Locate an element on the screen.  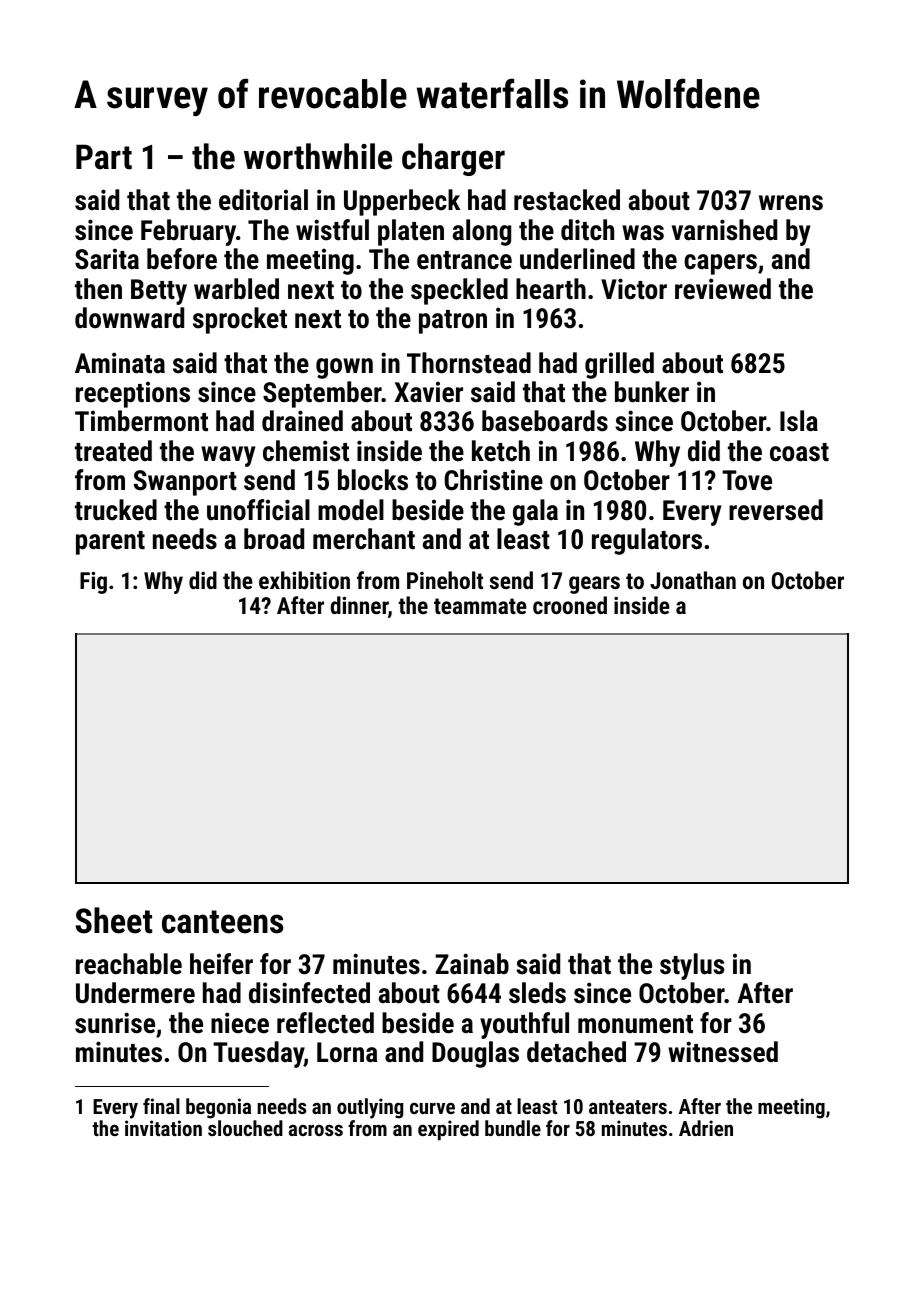
Pineholt is located at coordinates (445, 580).
